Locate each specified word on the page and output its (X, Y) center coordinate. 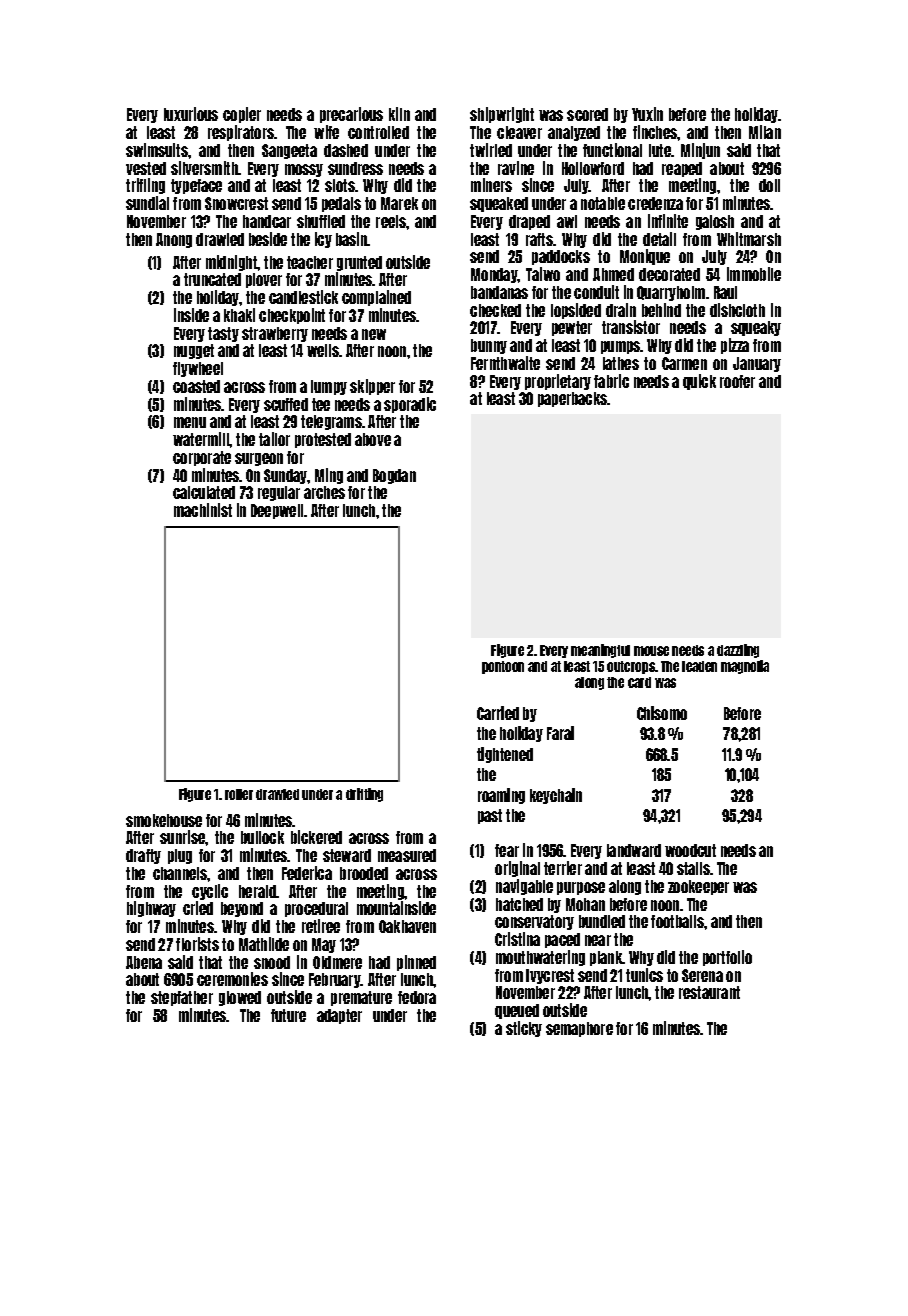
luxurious (191, 114)
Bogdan (394, 476)
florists (197, 944)
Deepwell (277, 511)
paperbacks (572, 399)
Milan (765, 132)
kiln (399, 114)
